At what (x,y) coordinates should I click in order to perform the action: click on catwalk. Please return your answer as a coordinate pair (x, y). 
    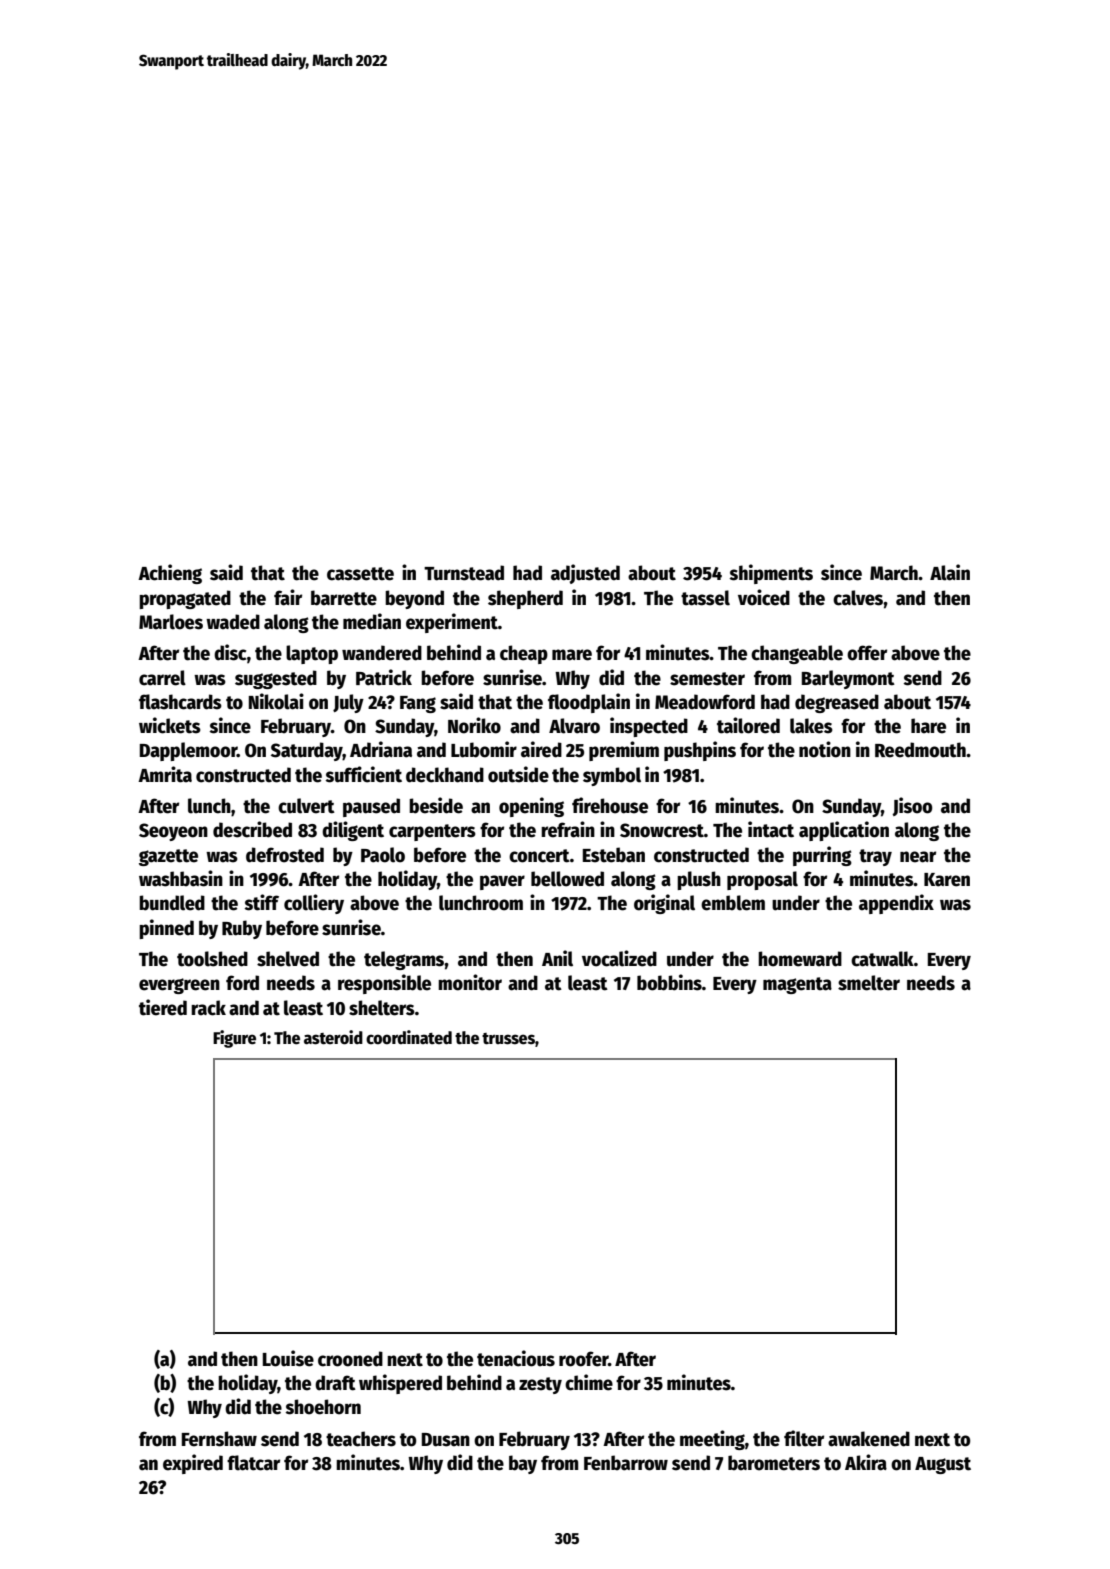
    Looking at the image, I should click on (882, 959).
